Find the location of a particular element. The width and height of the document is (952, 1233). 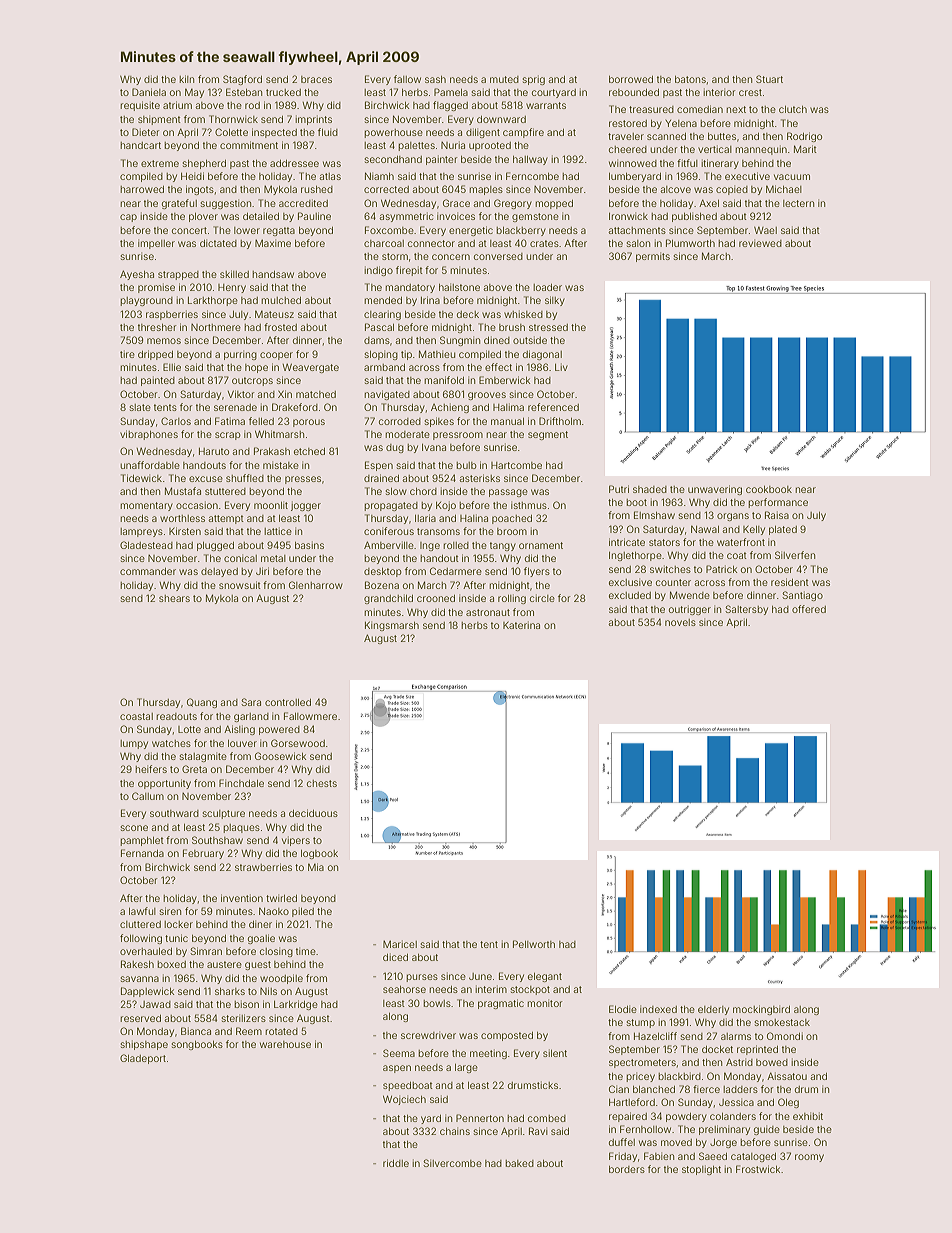

heifers is located at coordinates (151, 769).
